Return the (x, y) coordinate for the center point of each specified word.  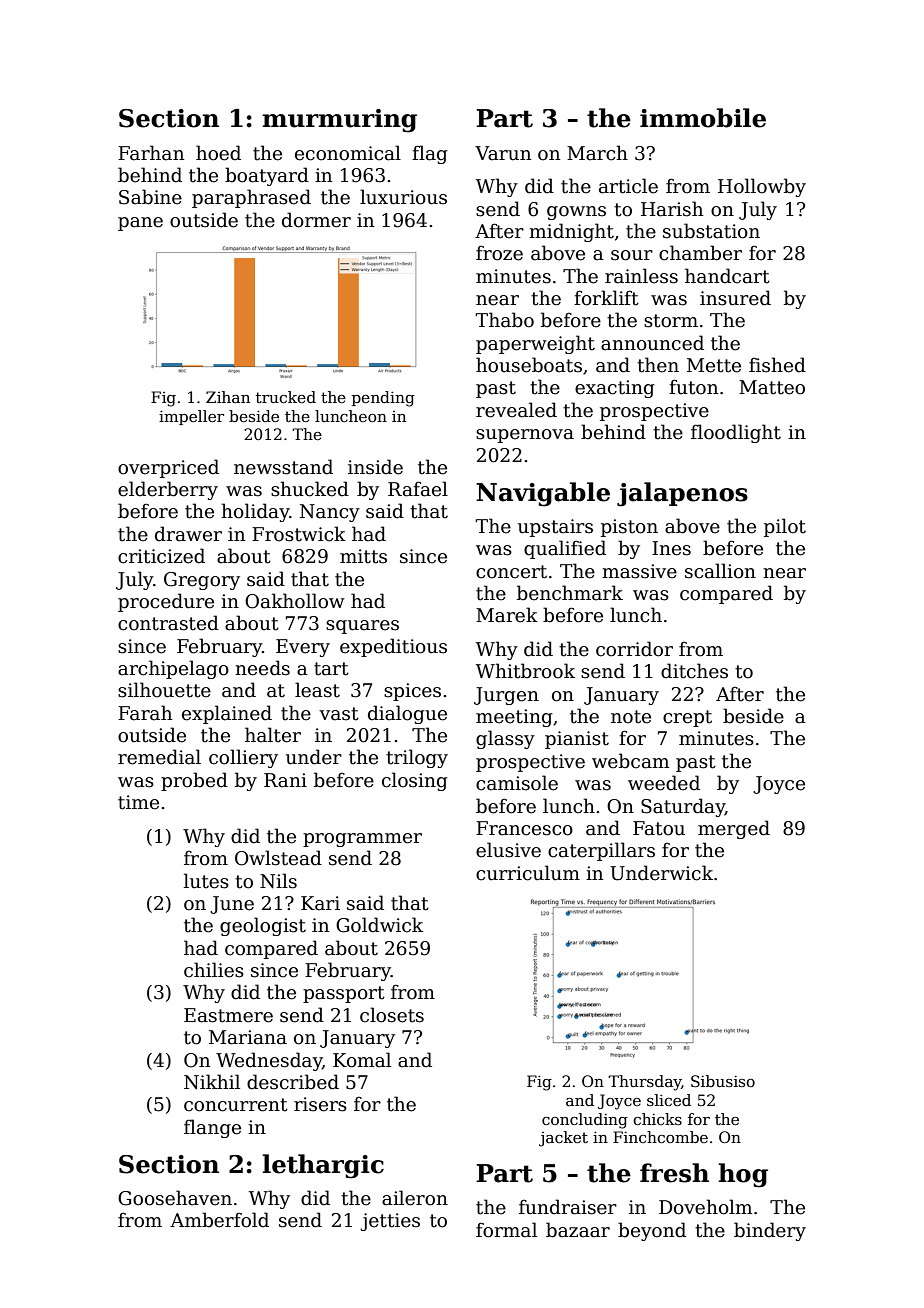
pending (383, 399)
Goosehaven (175, 1198)
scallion (720, 571)
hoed (218, 153)
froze (499, 253)
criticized (161, 556)
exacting (615, 389)
